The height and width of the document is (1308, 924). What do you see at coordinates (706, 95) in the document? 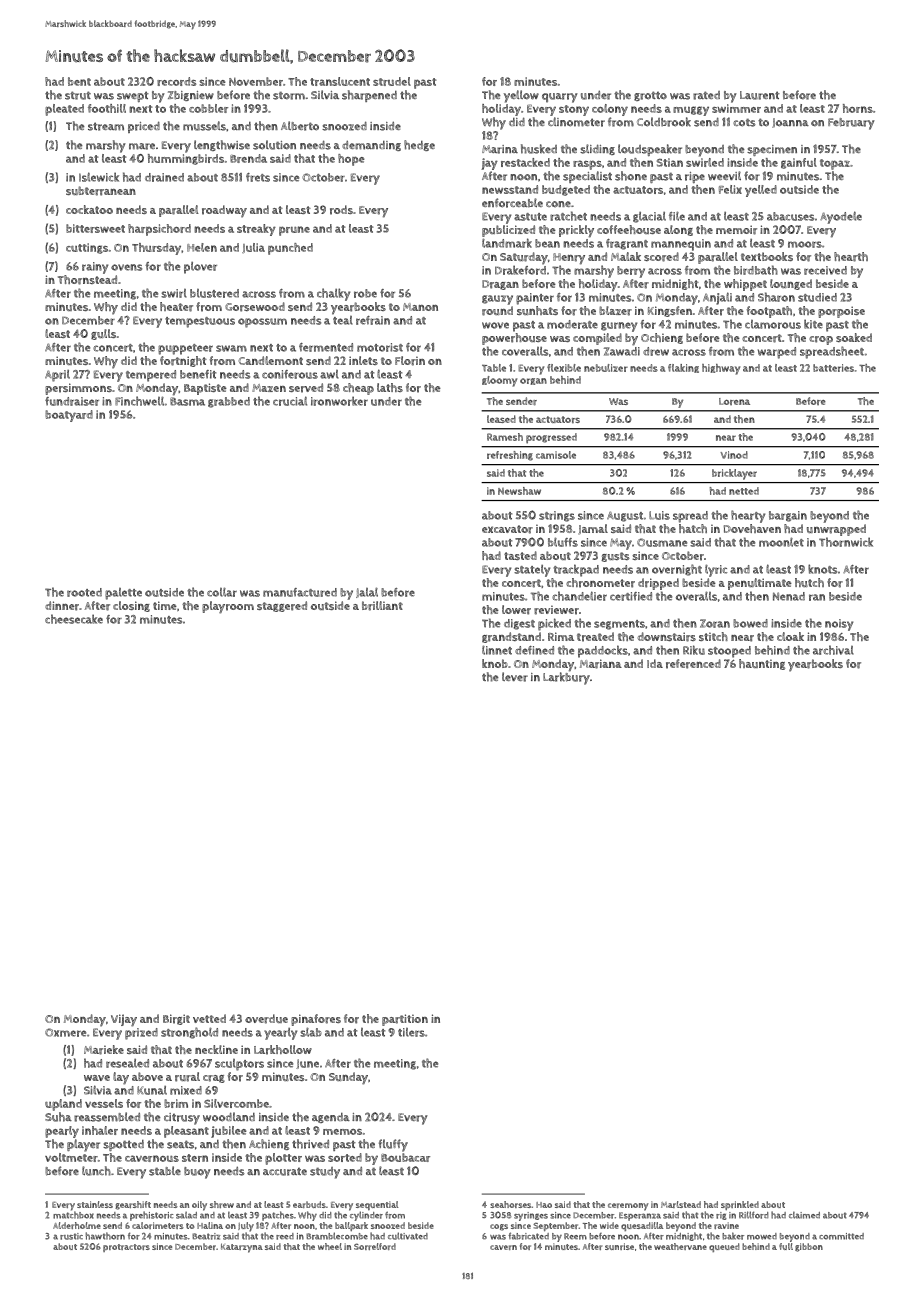
I see `rated` at bounding box center [706, 95].
